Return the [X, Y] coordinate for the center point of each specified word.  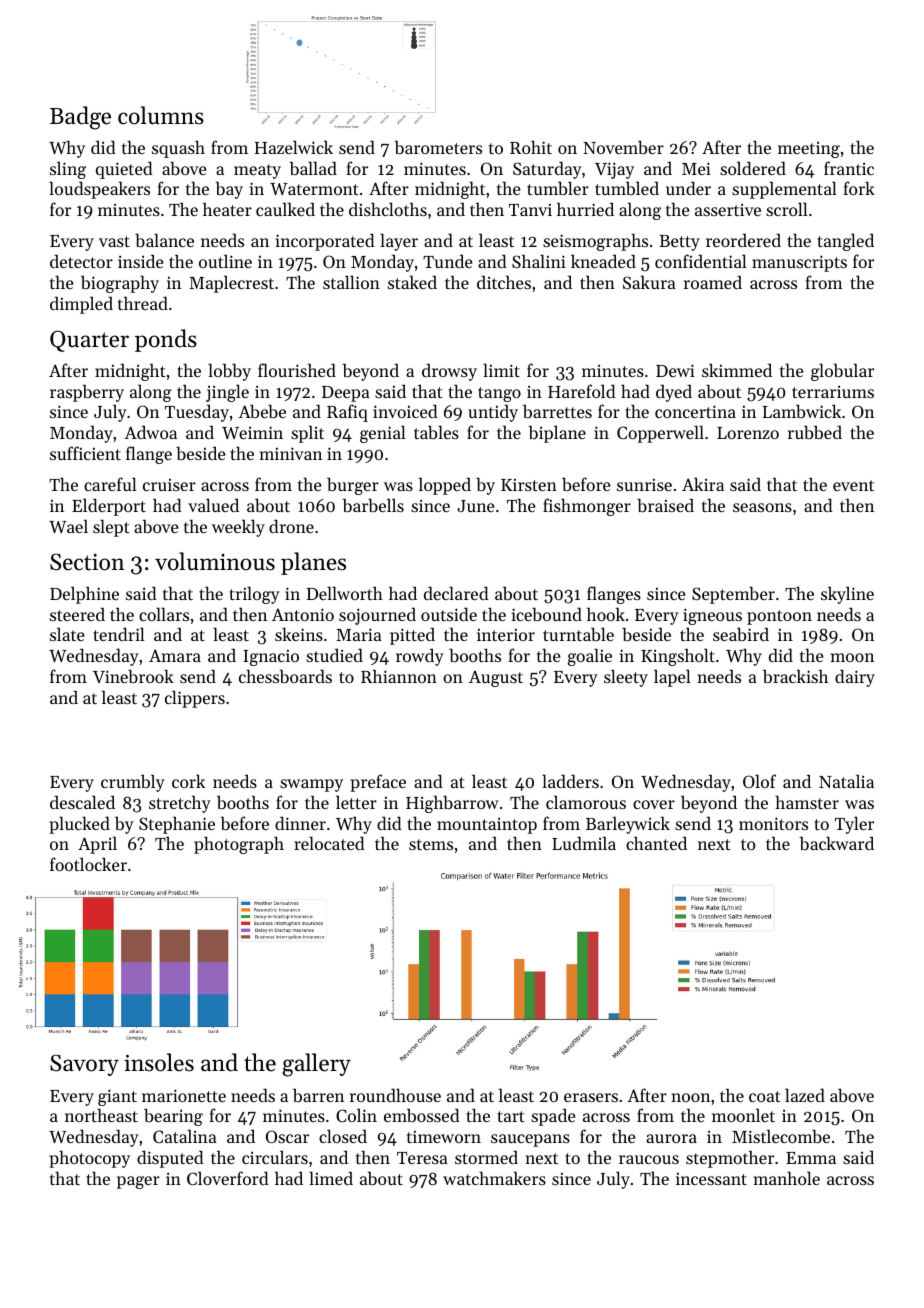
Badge [80, 118]
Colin [356, 1115]
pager [138, 1182]
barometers [438, 147]
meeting [809, 149]
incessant [711, 1179]
